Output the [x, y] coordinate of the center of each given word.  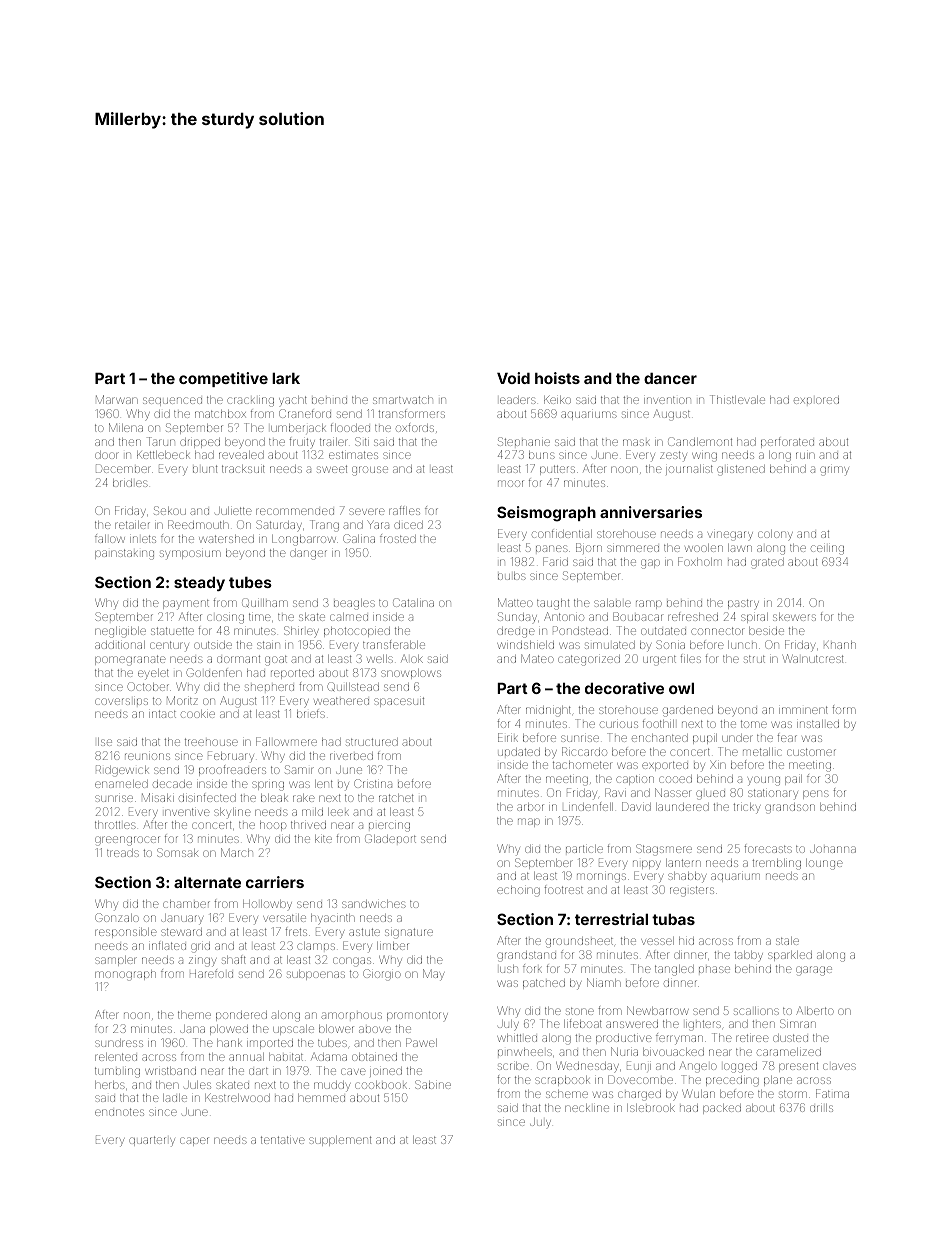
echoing [518, 891]
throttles [115, 825]
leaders [518, 400]
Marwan [117, 399]
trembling [776, 864]
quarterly [152, 1141]
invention [667, 400]
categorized [589, 660]
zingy [202, 962]
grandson [790, 808]
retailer [132, 525]
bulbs [512, 576]
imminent [803, 710]
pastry [743, 604]
